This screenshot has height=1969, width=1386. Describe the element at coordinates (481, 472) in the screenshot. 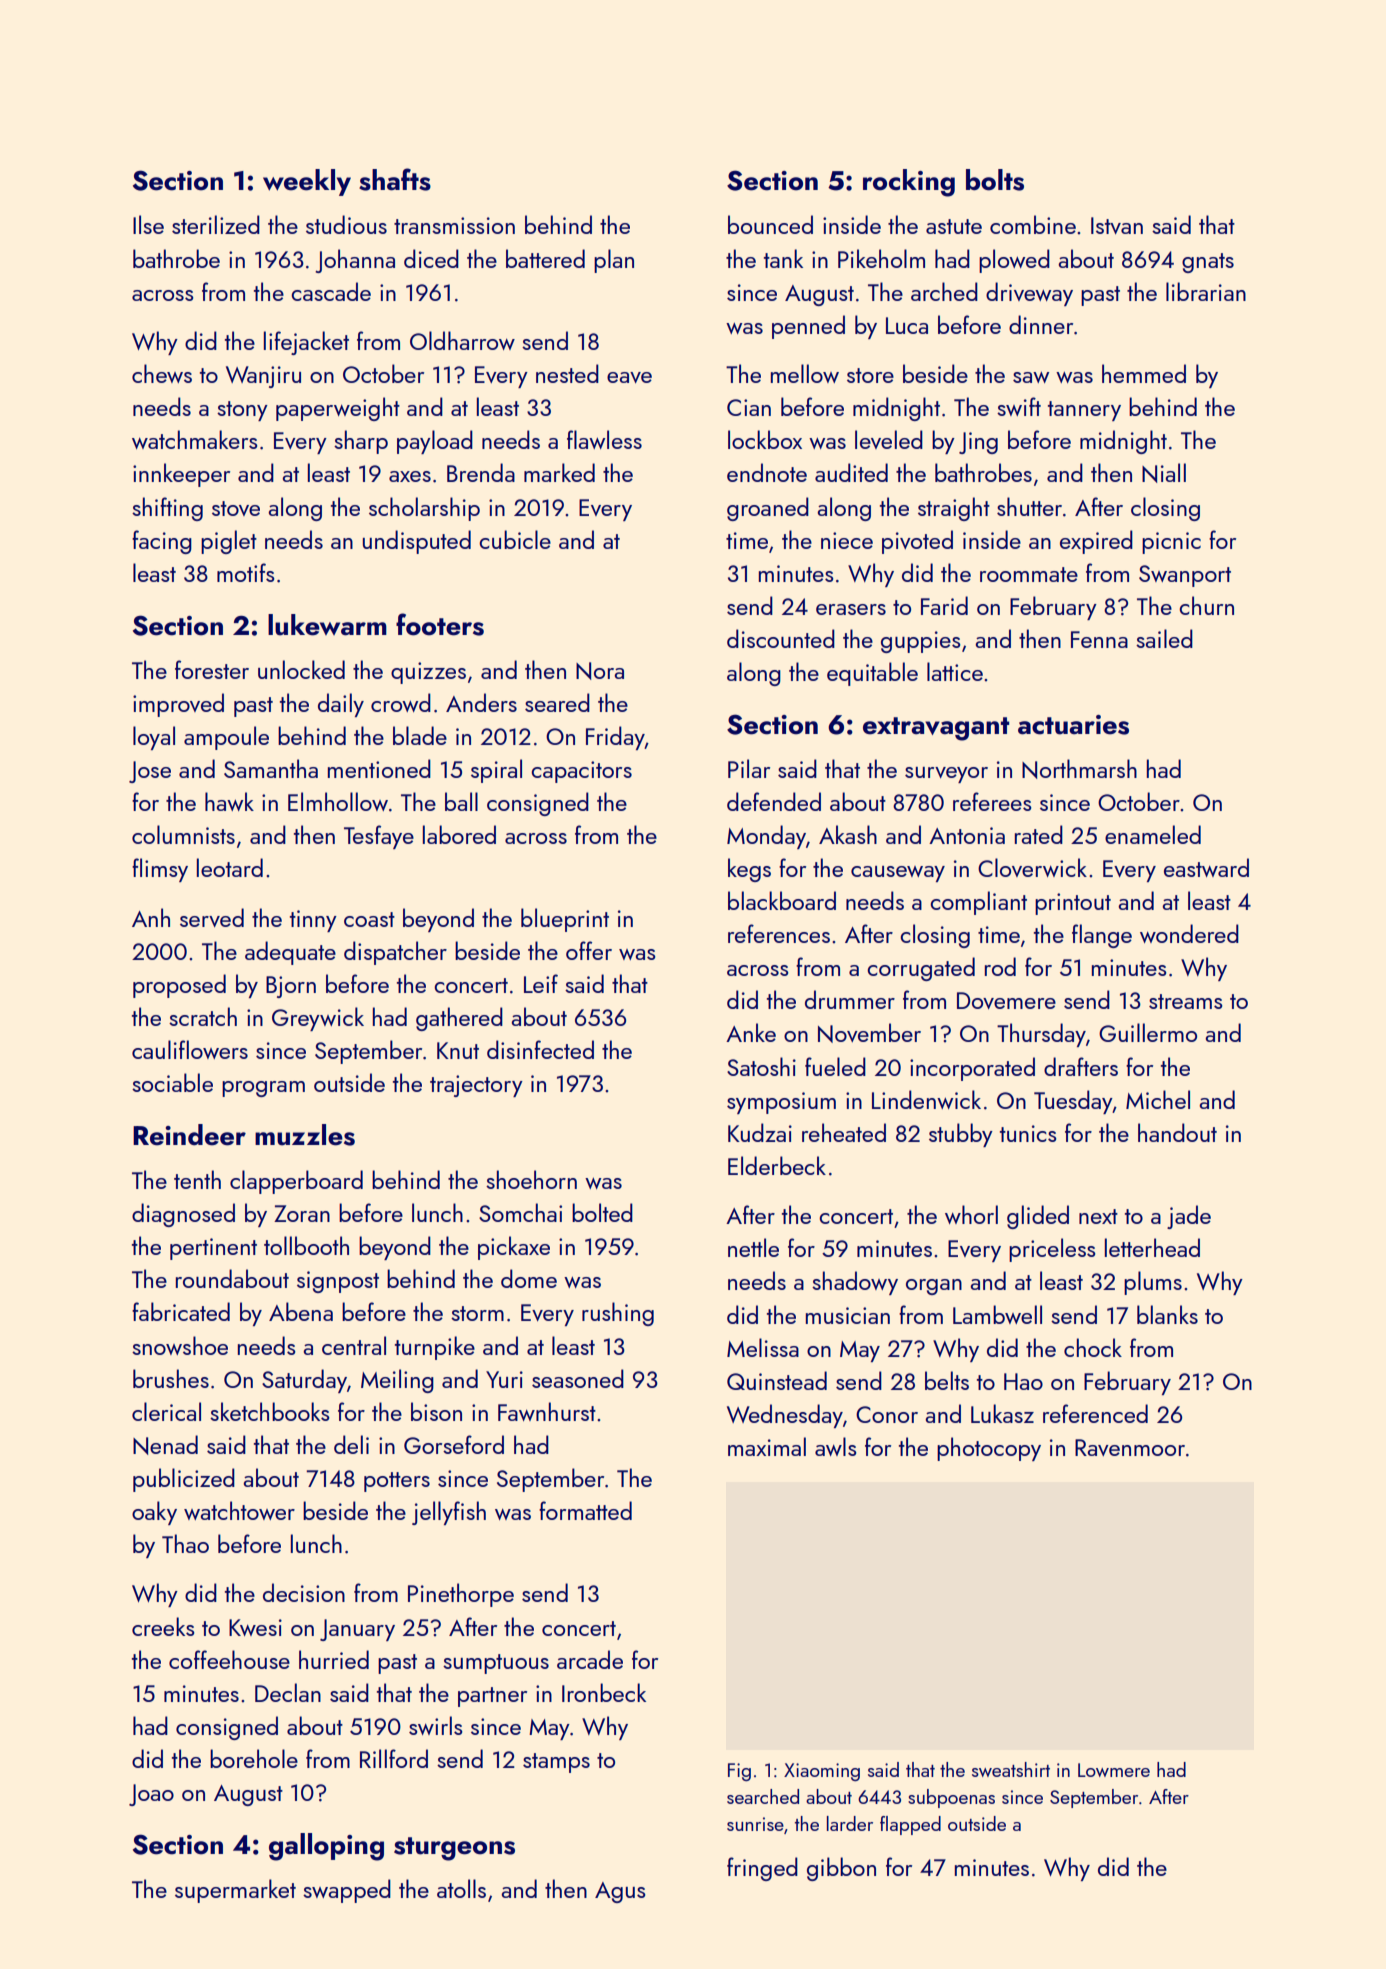

I see `Brenda` at that location.
